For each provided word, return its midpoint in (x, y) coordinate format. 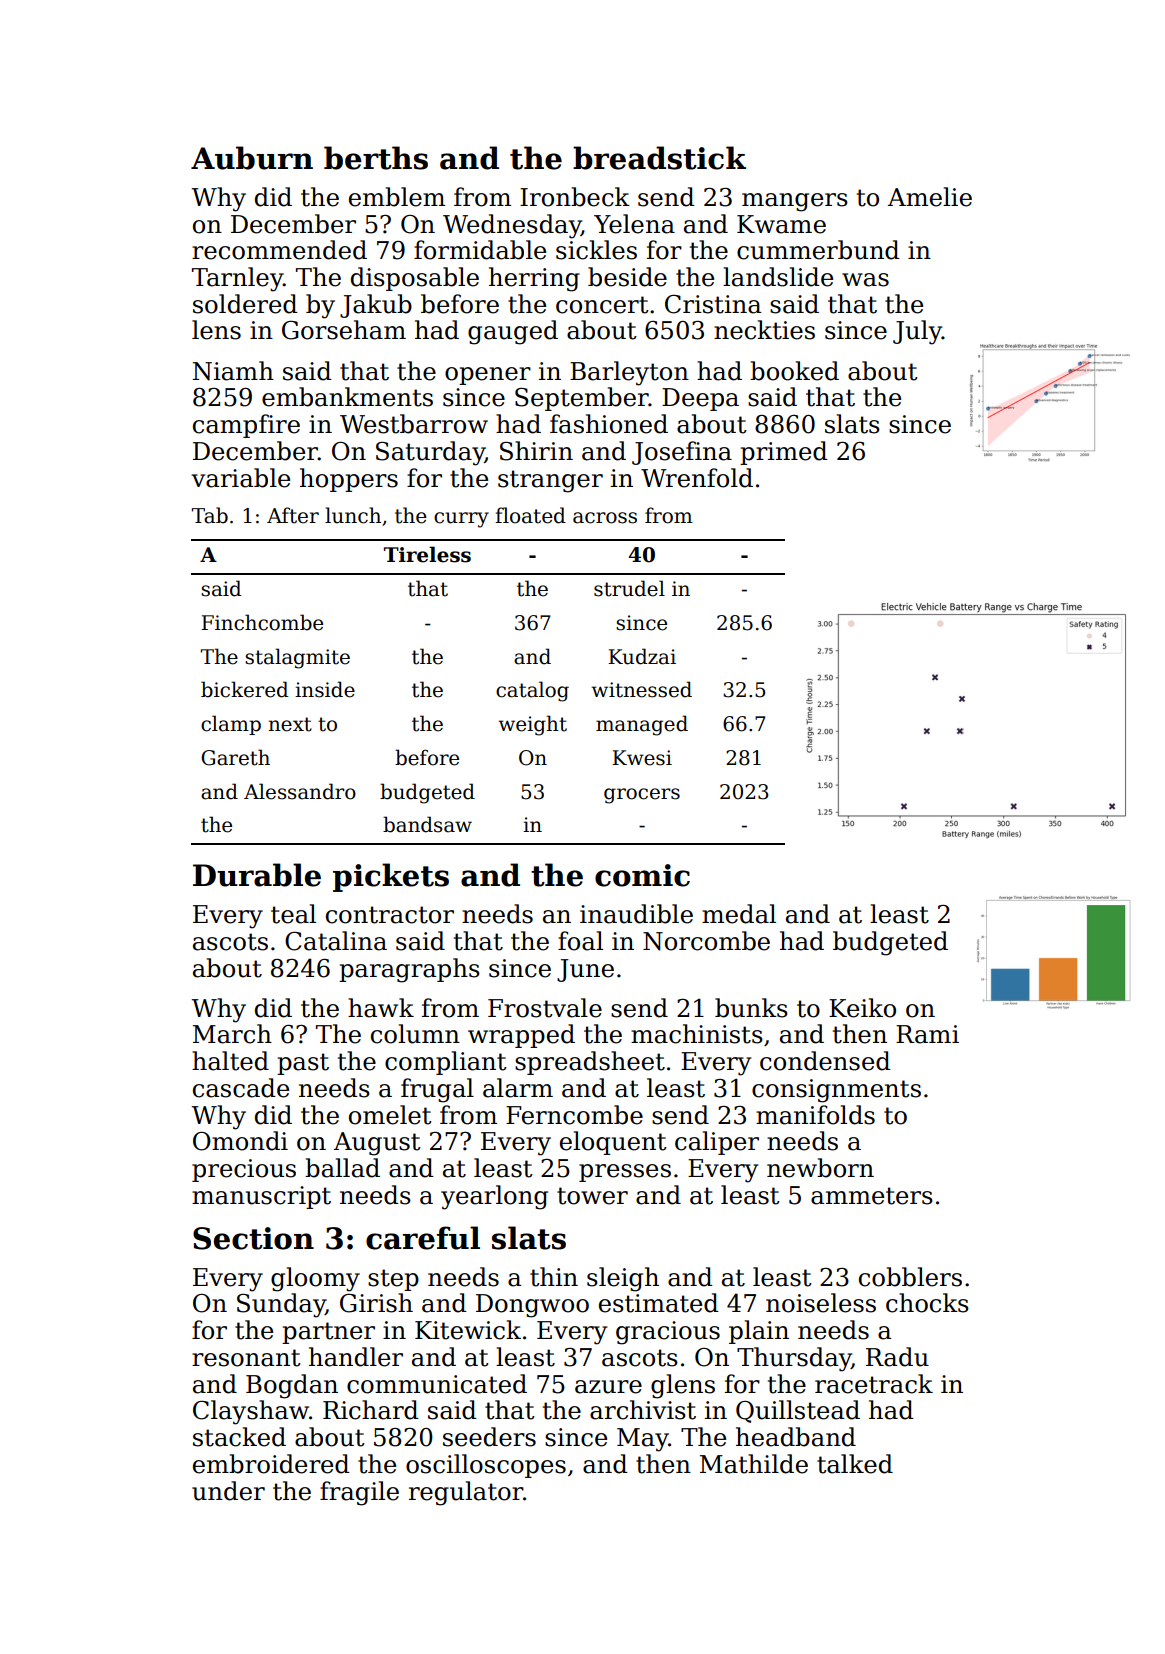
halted (230, 1061)
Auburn (252, 158)
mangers (795, 202)
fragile (359, 1493)
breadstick (659, 158)
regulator (466, 1493)
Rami (927, 1034)
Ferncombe (574, 1115)
